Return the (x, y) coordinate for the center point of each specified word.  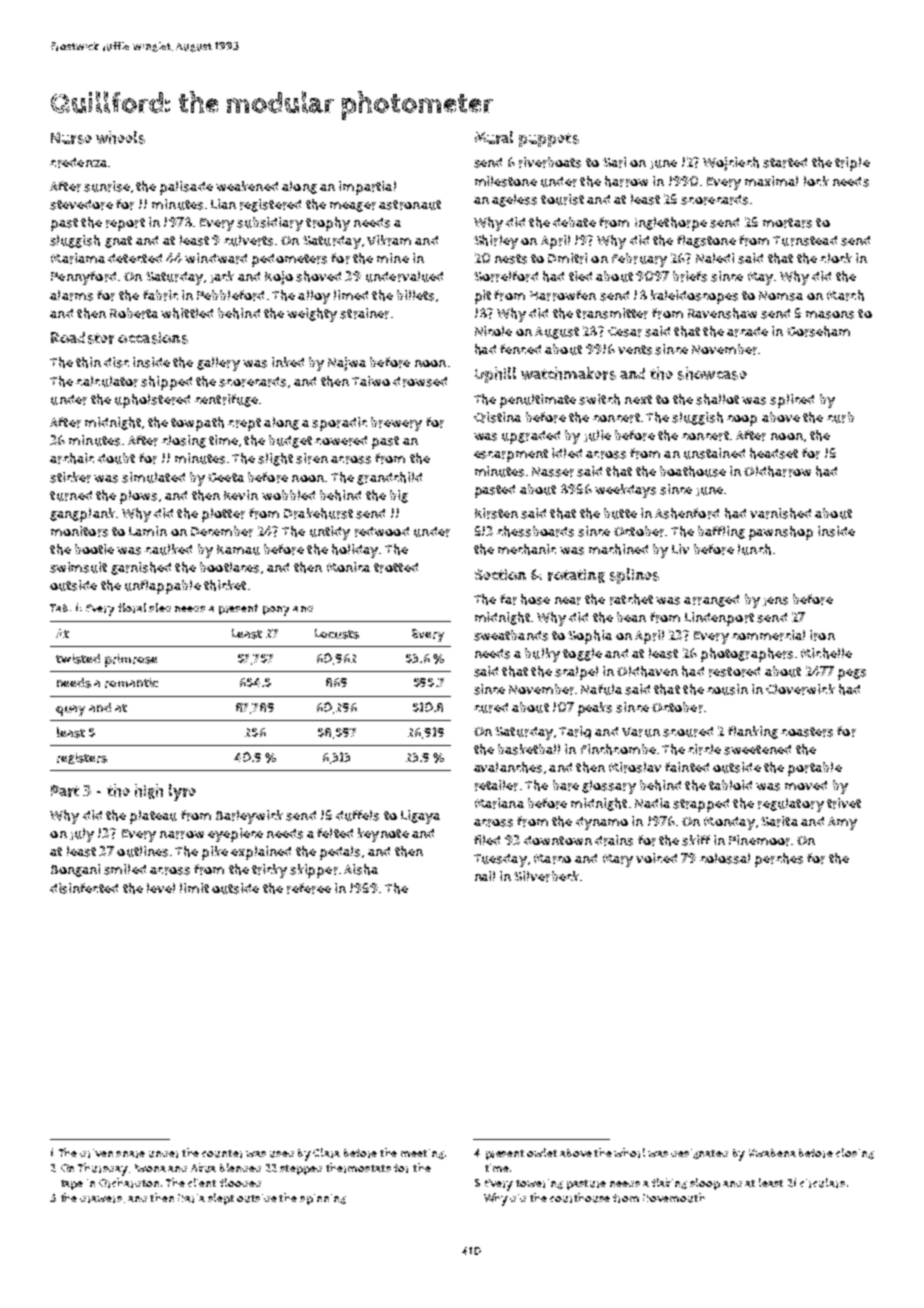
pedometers (289, 260)
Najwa (347, 364)
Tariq (575, 732)
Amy (842, 823)
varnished (780, 513)
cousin (727, 689)
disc (116, 362)
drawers (101, 1199)
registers (82, 758)
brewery (396, 424)
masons (830, 315)
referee (309, 888)
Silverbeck (546, 876)
